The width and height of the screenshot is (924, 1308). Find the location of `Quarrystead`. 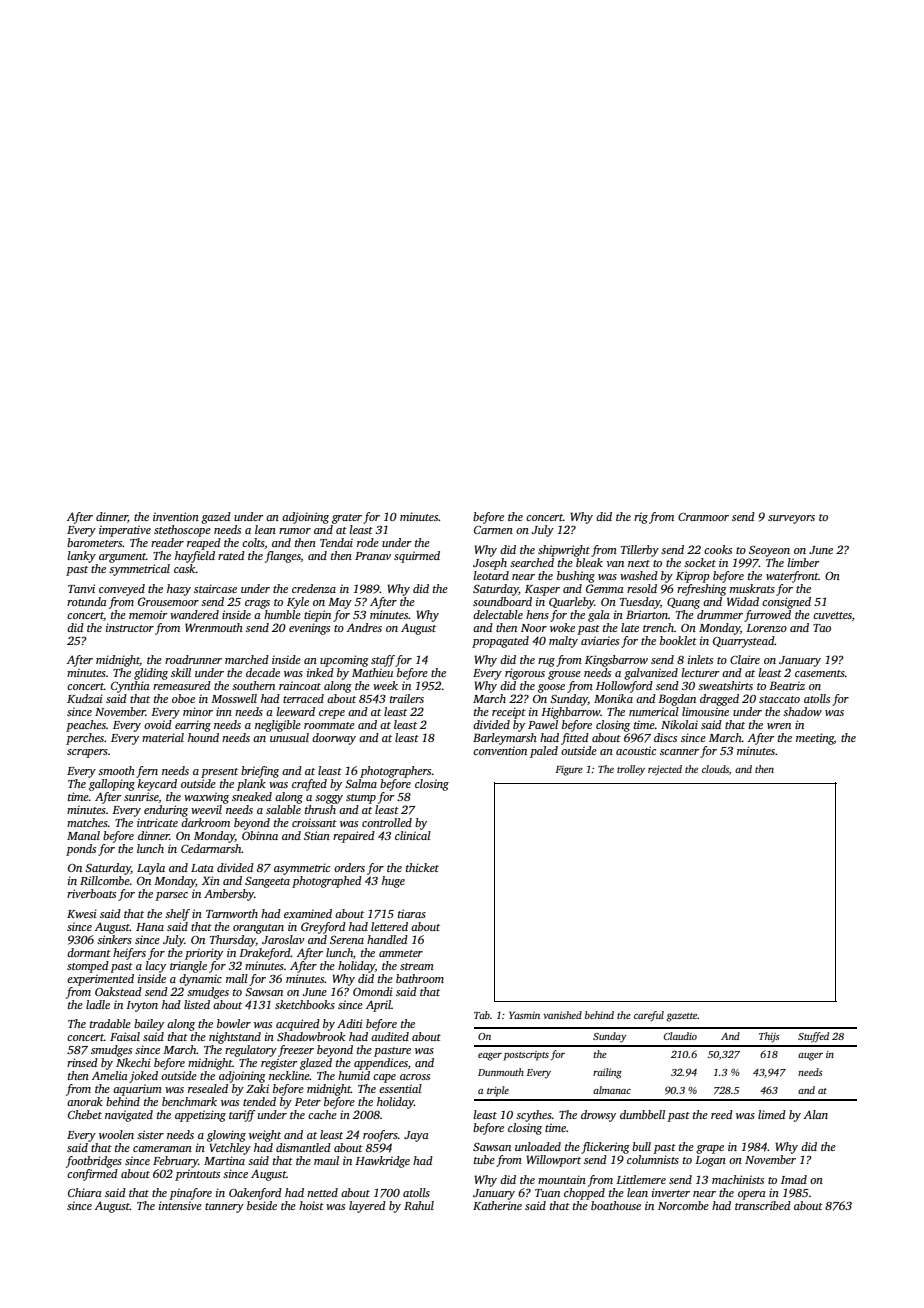

Quarrystead is located at coordinates (744, 642).
